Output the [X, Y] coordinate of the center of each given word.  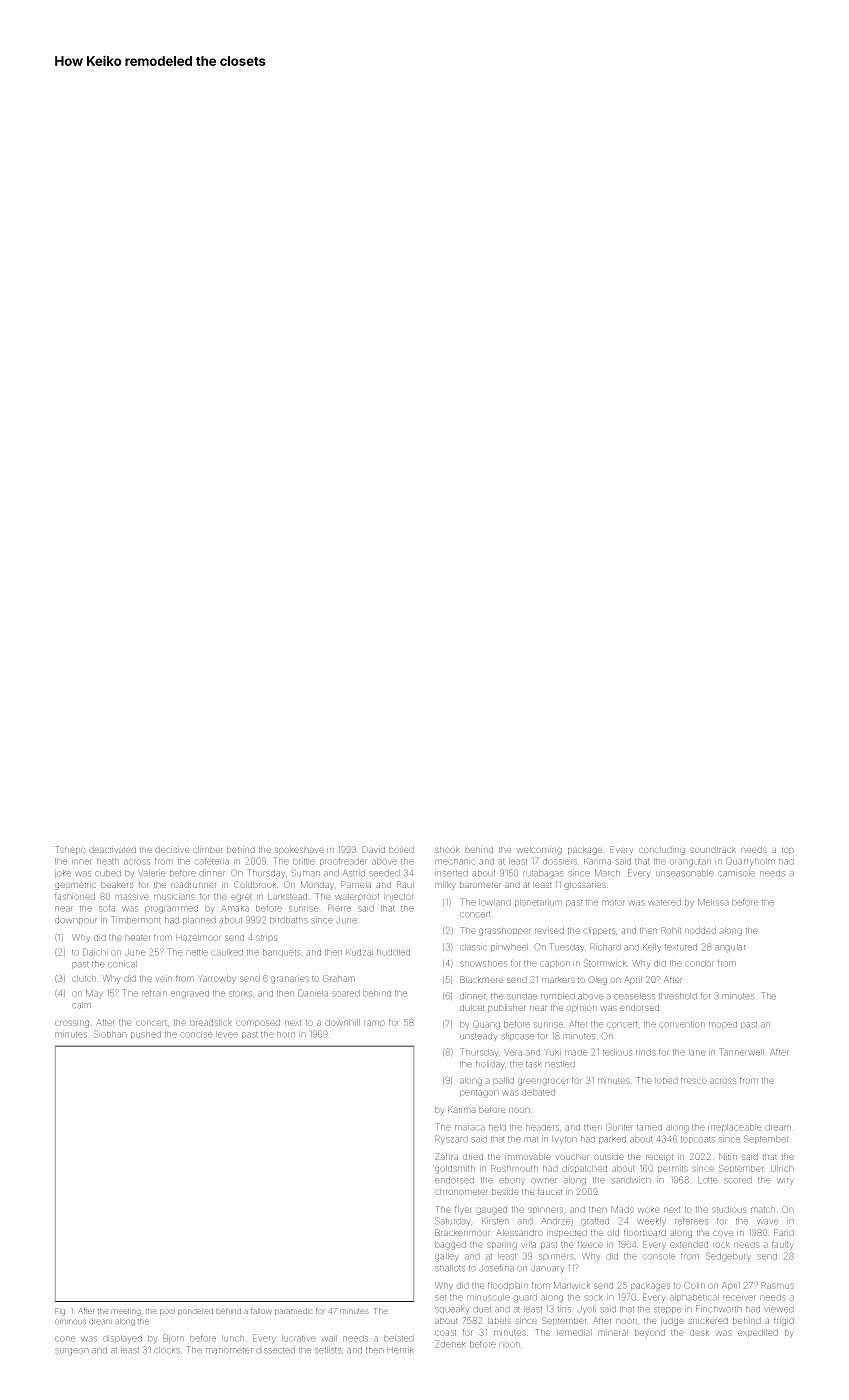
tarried [649, 1127]
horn [286, 1034]
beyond [650, 1333]
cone [65, 1339]
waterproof [357, 897]
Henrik [400, 1350]
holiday [490, 1065]
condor [699, 963]
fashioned [75, 896]
